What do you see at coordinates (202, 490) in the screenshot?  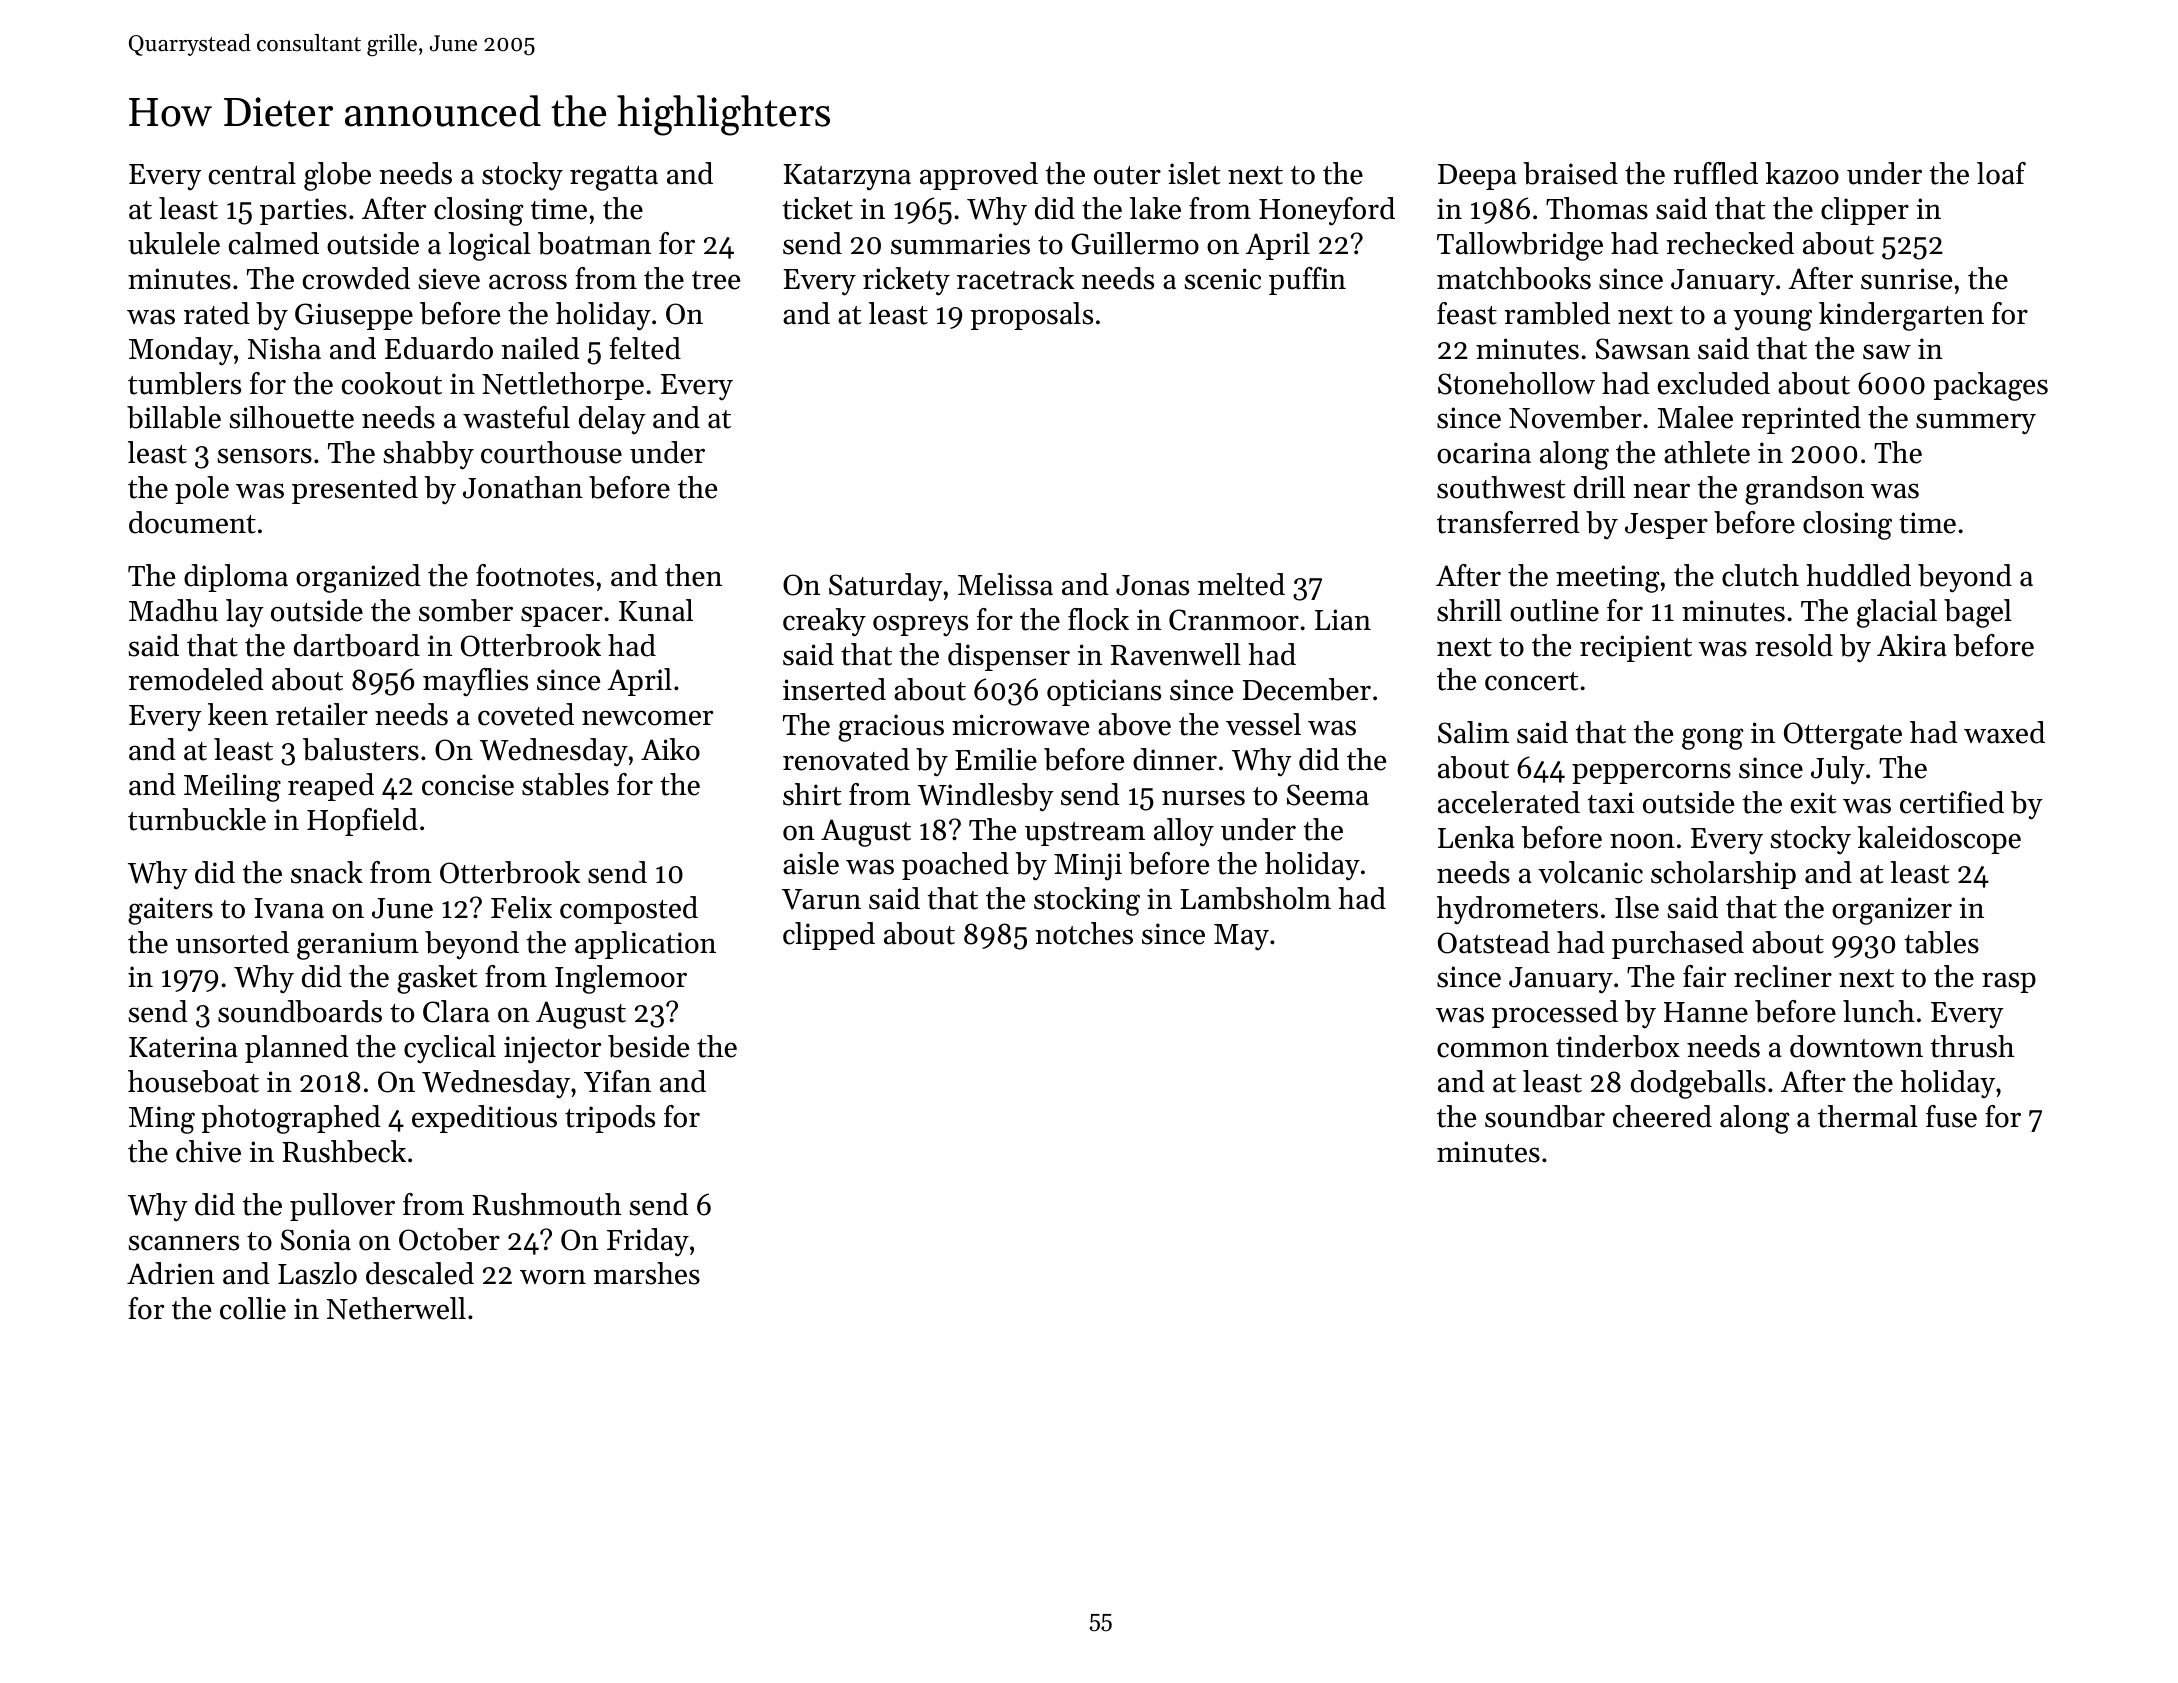 I see `pole` at bounding box center [202, 490].
